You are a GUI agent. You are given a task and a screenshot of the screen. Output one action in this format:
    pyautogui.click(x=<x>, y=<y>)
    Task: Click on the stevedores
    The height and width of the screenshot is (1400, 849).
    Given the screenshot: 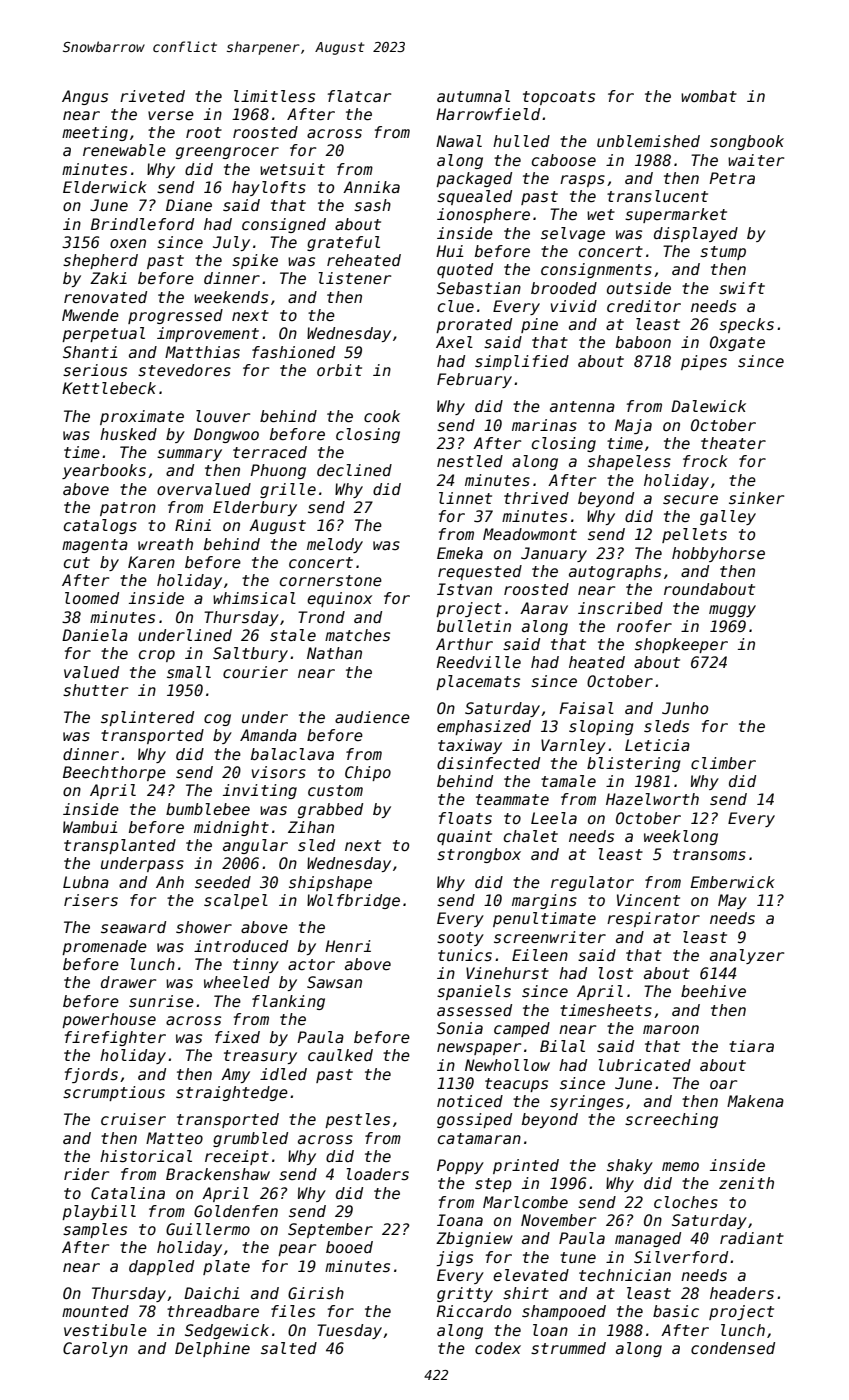 What is the action you would take?
    pyautogui.click(x=184, y=370)
